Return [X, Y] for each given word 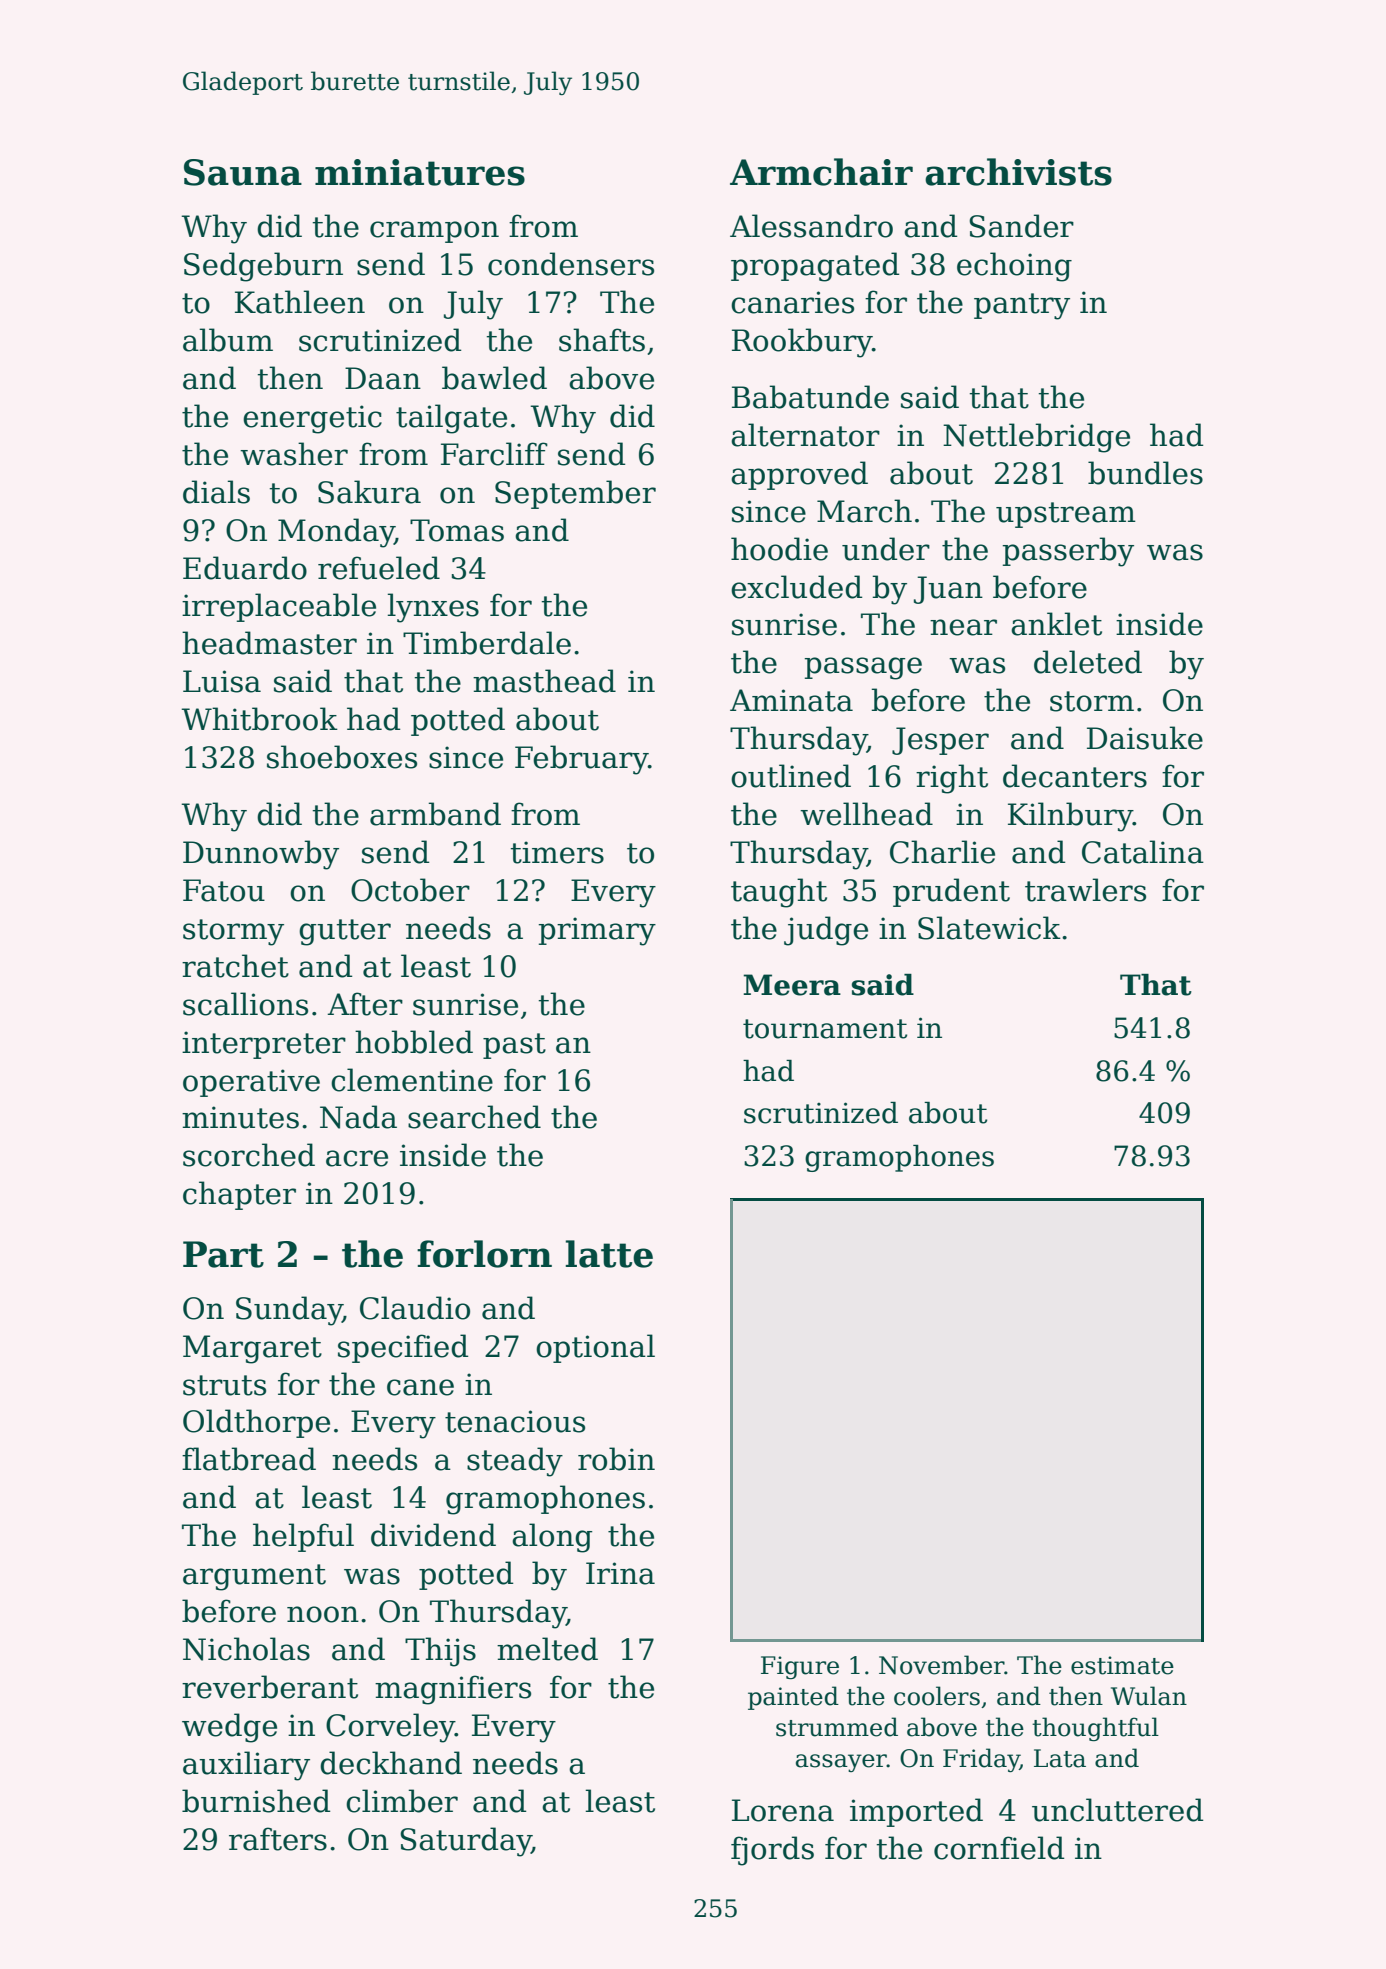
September [575, 494]
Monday [336, 533]
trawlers [1085, 890]
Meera [792, 985]
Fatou [224, 890]
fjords [772, 1851]
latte [609, 1254]
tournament [825, 1029]
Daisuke [1145, 738]
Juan [948, 590]
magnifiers [453, 1690]
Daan [383, 378]
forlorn [484, 1254]
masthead [544, 681]
